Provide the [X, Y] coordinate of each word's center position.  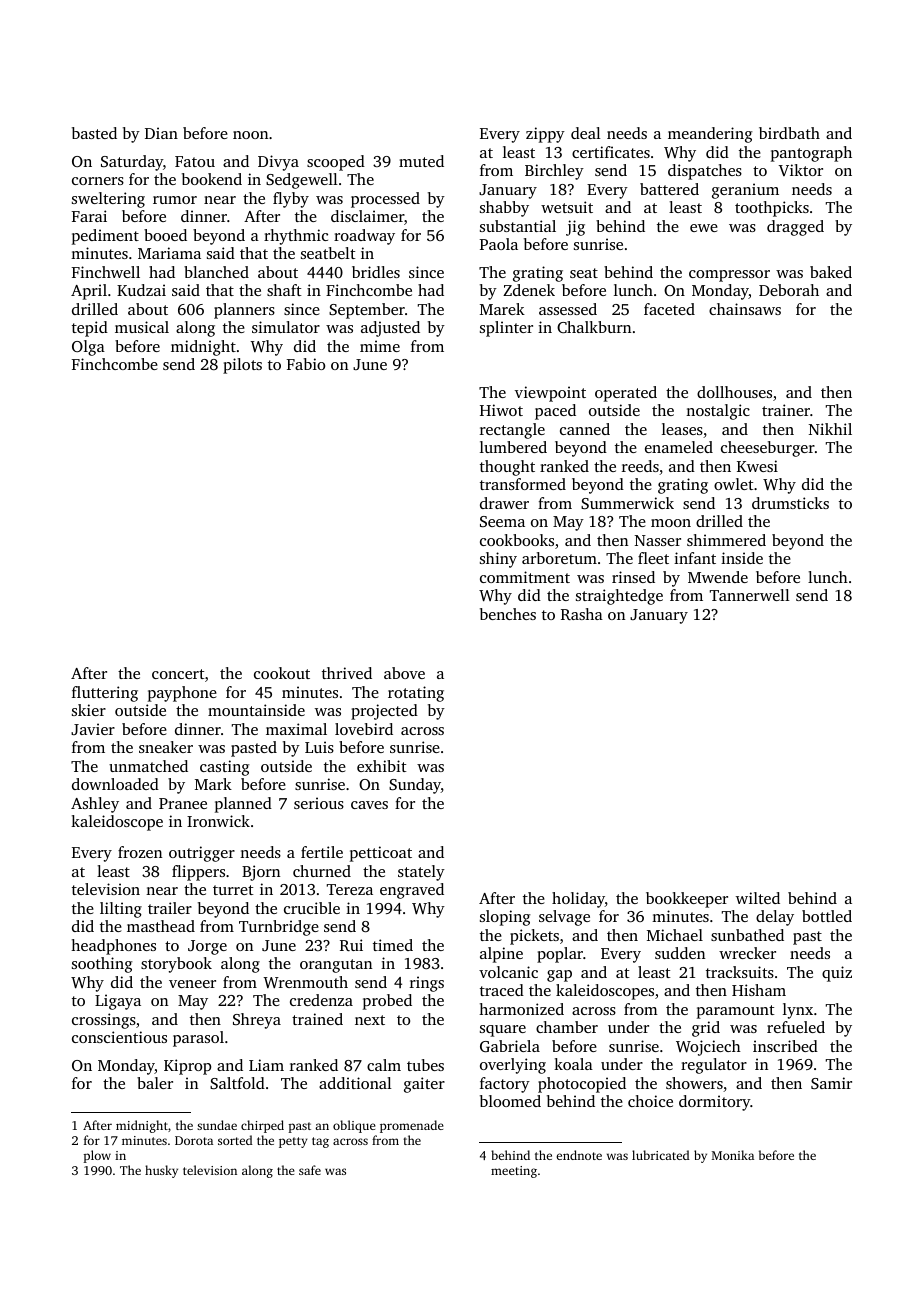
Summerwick [627, 503]
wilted [758, 898]
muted [421, 161]
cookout [282, 673]
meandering [710, 135]
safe [310, 1170]
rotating [416, 694]
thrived [347, 673]
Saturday [132, 163]
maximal [296, 729]
